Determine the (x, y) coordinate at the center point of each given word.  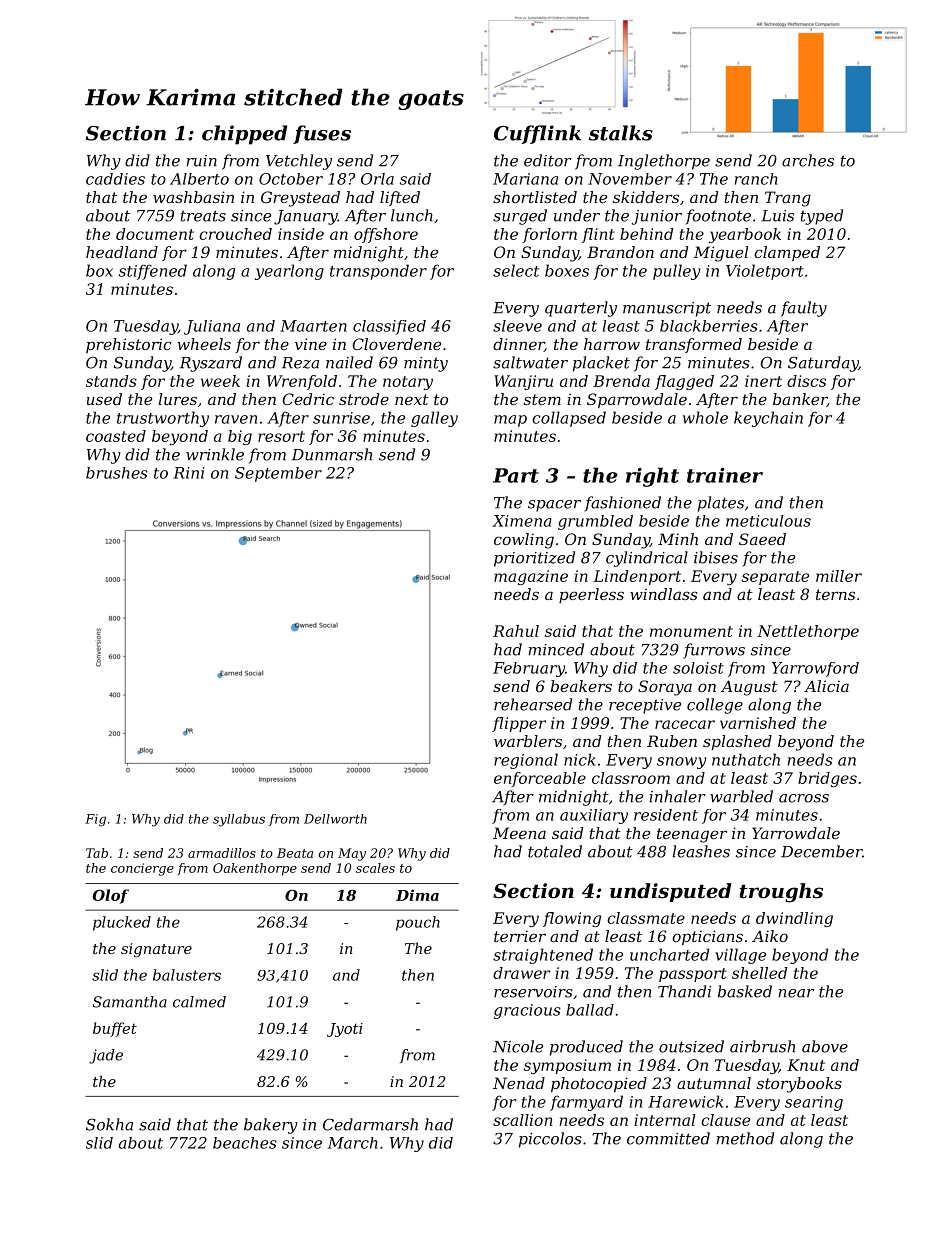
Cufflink (537, 134)
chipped (244, 135)
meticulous (768, 521)
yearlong (289, 272)
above (825, 1046)
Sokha (109, 1124)
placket (601, 364)
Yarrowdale (796, 833)
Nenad (519, 1083)
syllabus (239, 820)
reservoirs (533, 992)
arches (808, 160)
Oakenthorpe (255, 869)
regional (526, 761)
